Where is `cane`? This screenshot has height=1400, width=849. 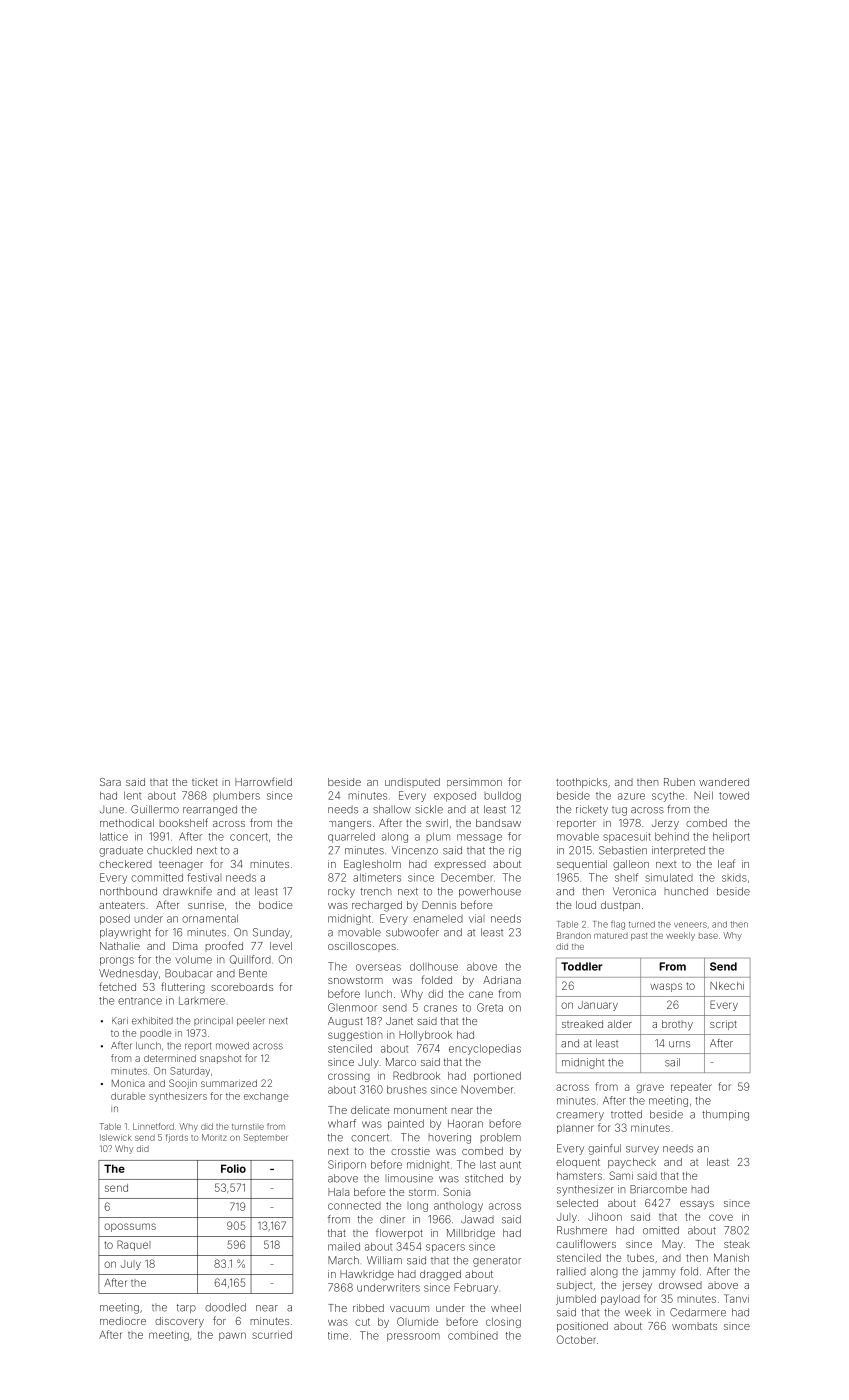
cane is located at coordinates (481, 994).
